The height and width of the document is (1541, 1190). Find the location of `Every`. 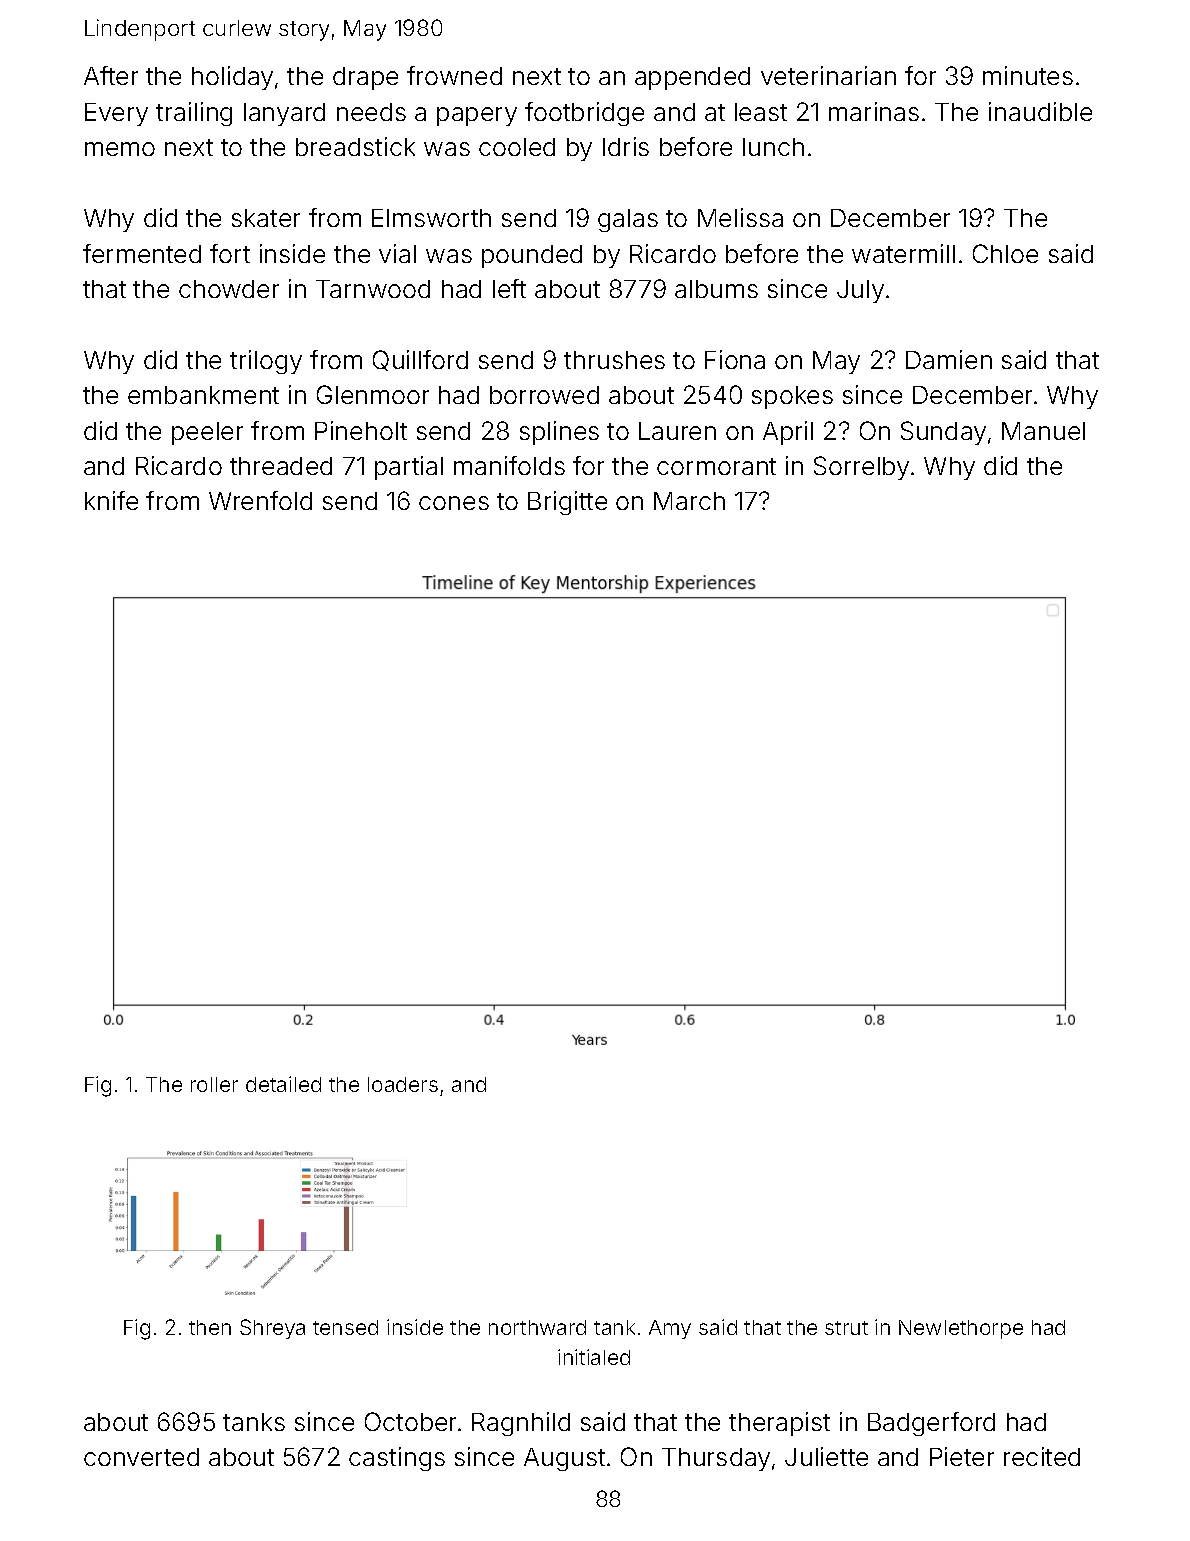

Every is located at coordinates (116, 114).
